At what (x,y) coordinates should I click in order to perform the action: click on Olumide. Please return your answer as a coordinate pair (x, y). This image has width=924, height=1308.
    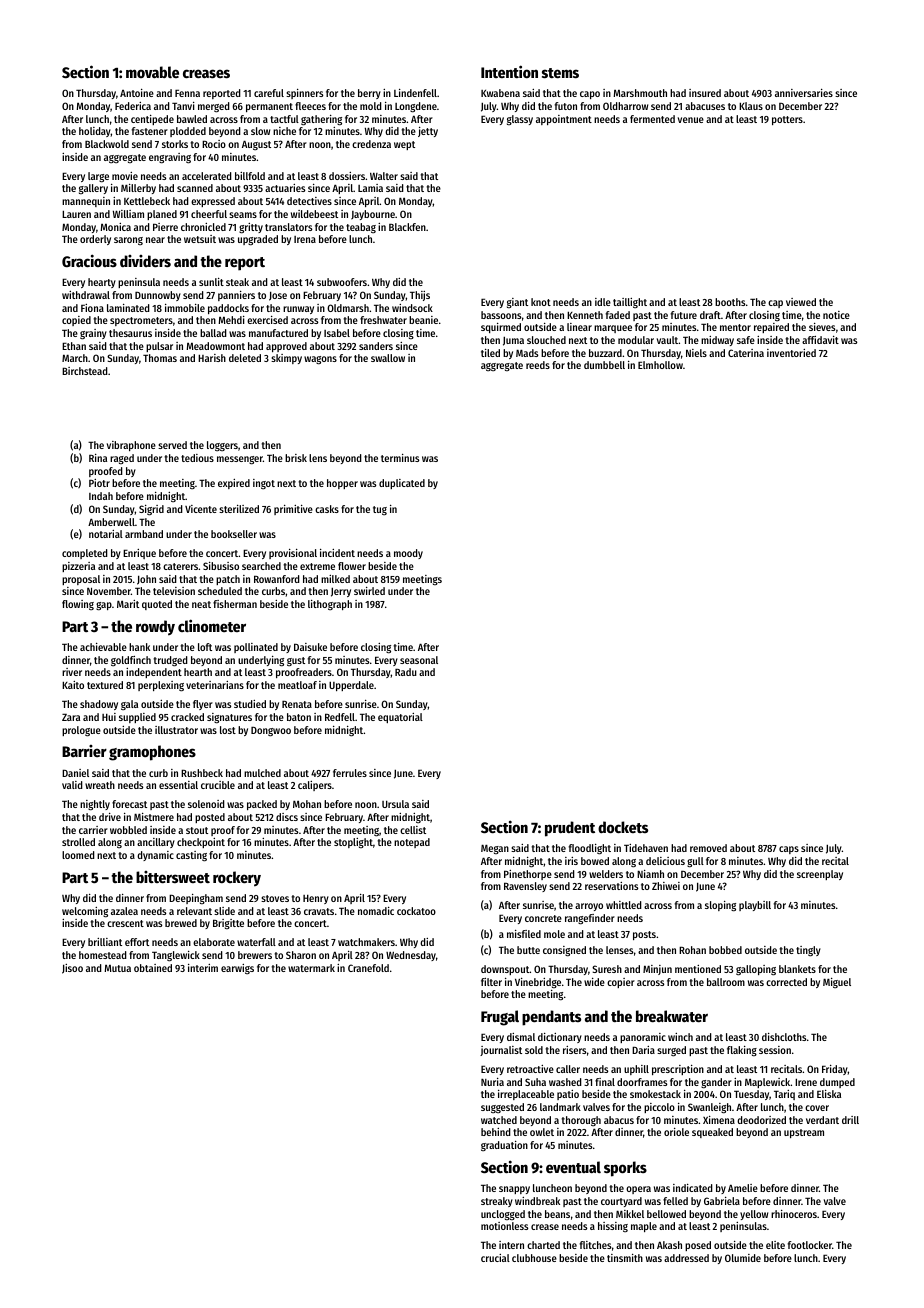
    Looking at the image, I should click on (743, 1258).
